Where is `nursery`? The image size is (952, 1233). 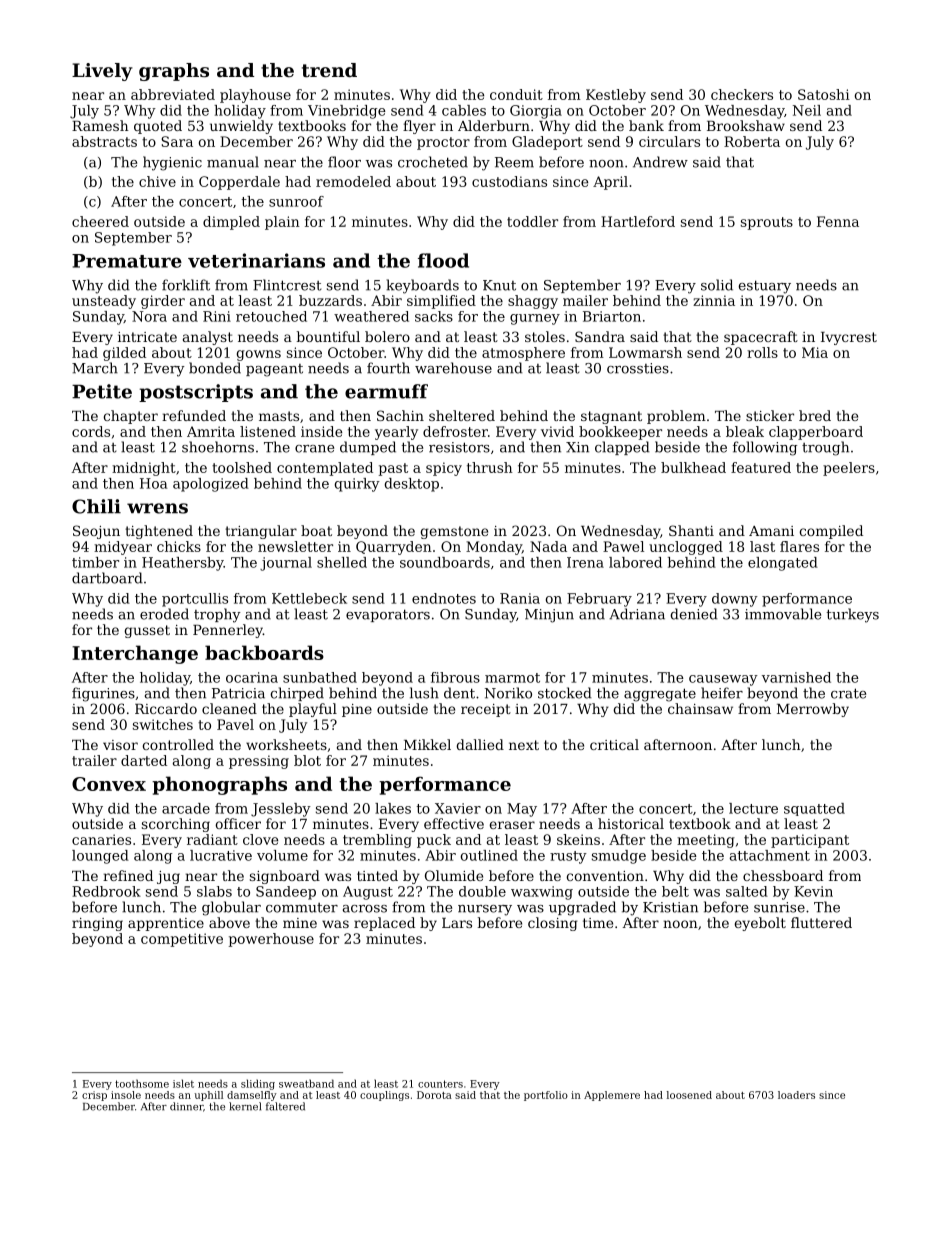 nursery is located at coordinates (485, 910).
